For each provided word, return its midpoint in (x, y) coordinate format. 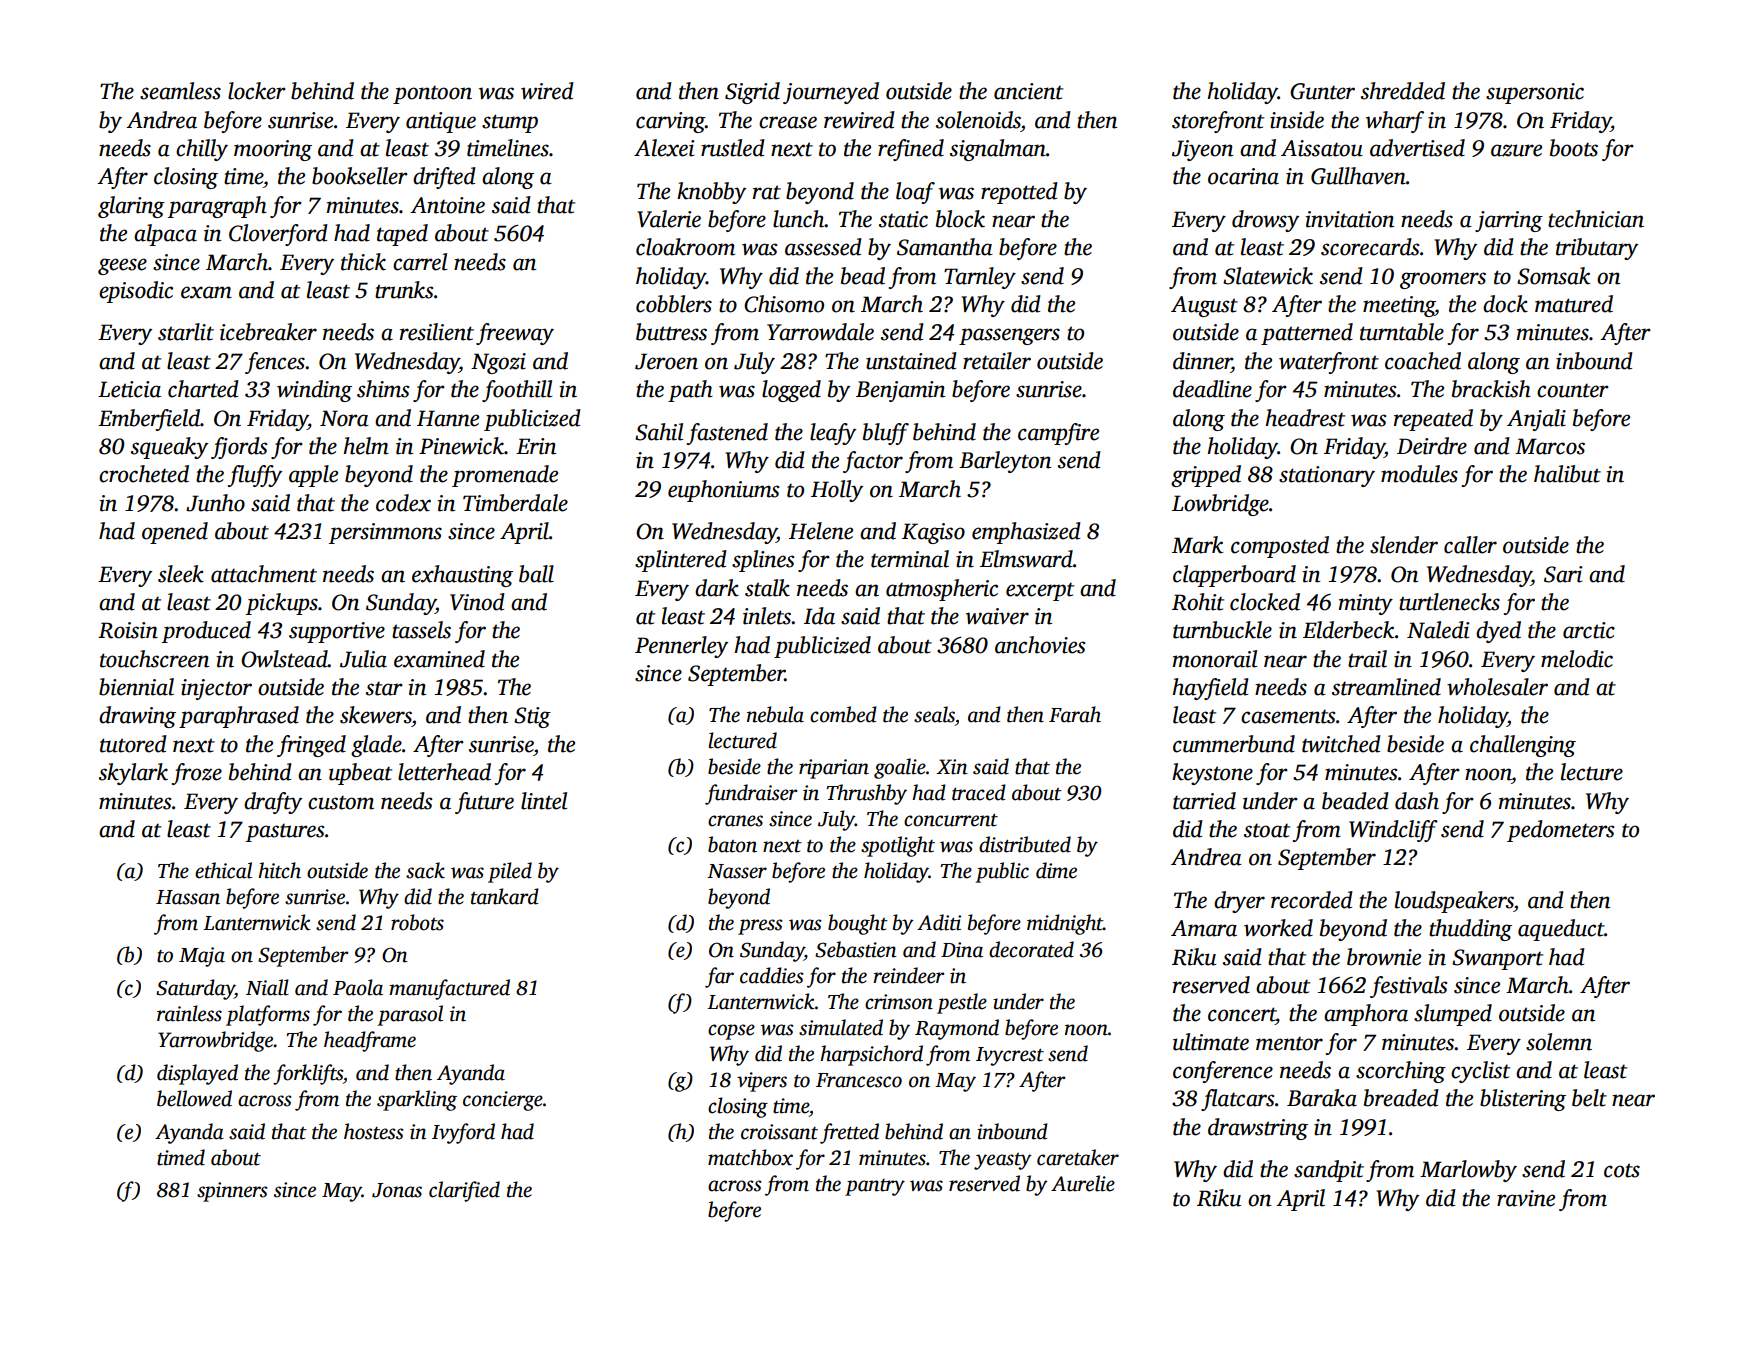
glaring (131, 207)
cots (1622, 1170)
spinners (232, 1192)
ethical (223, 870)
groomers (1443, 280)
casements (1288, 716)
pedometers (1560, 831)
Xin (952, 767)
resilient (437, 332)
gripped (1206, 476)
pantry (875, 1187)
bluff (886, 434)
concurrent (951, 820)
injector (216, 689)
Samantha (945, 247)
